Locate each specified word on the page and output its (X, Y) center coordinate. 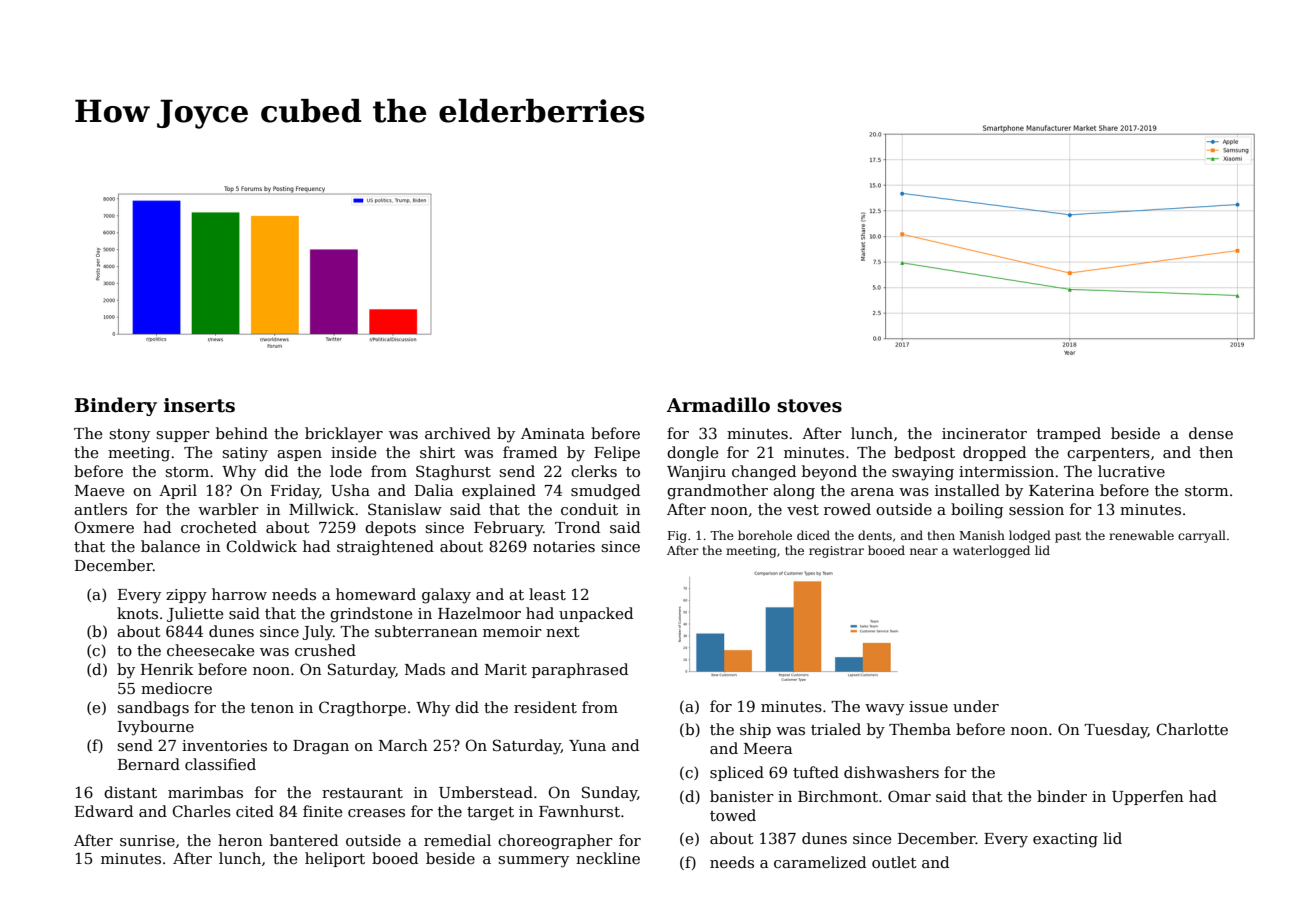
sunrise (147, 840)
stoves (810, 406)
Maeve (99, 490)
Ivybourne (156, 728)
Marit (506, 669)
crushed (325, 650)
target (490, 814)
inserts (199, 405)
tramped (1069, 434)
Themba (920, 729)
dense (1211, 433)
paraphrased (580, 670)
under (976, 706)
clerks (594, 471)
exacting (1065, 840)
